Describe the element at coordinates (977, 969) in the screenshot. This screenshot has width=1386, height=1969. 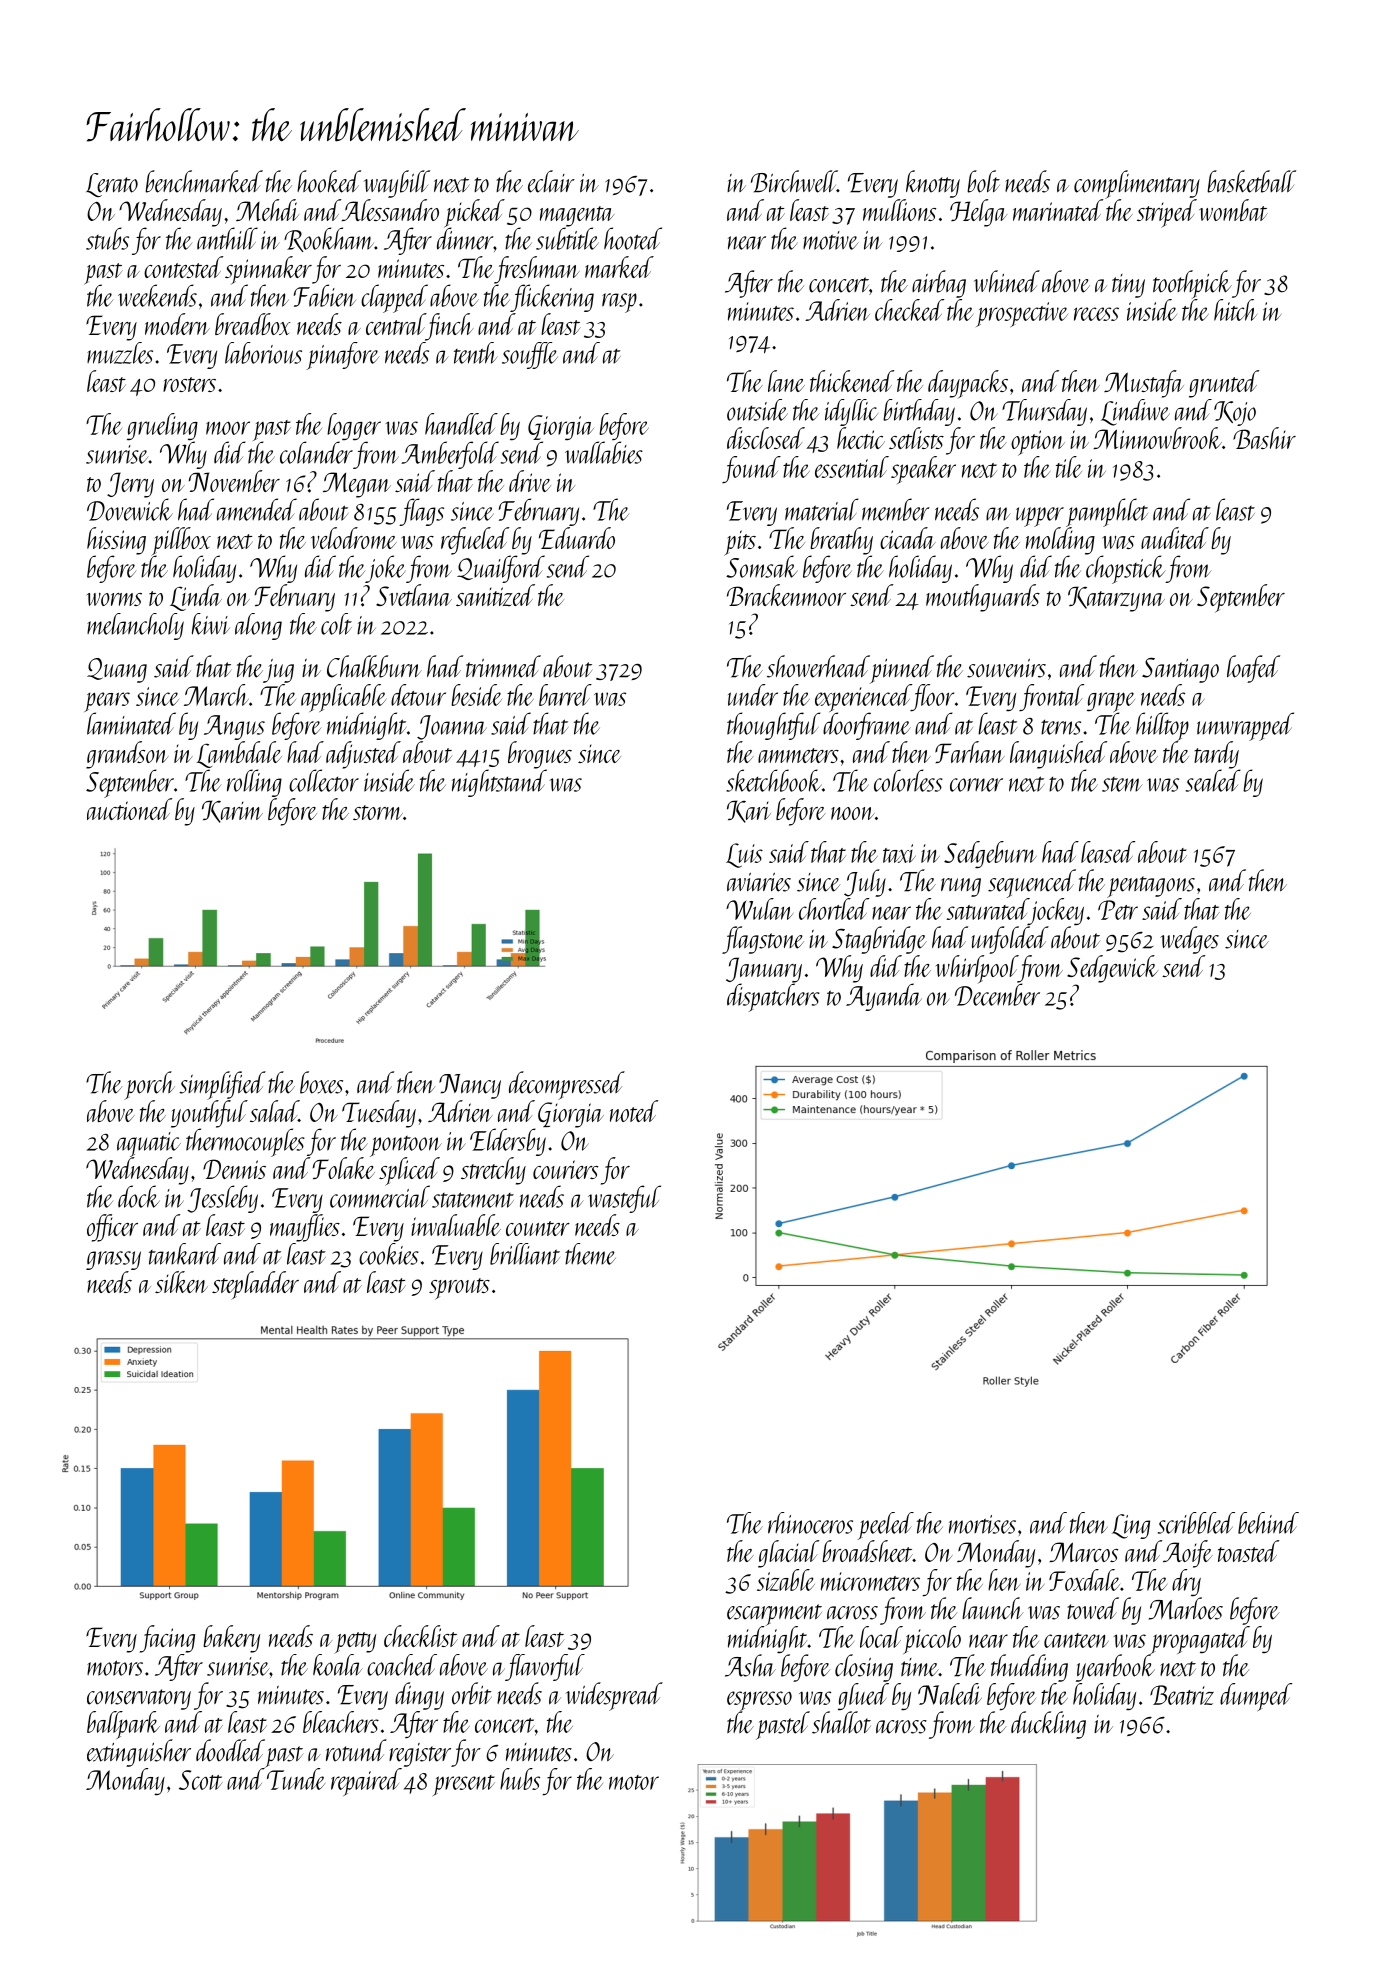
I see `whirlpool` at that location.
